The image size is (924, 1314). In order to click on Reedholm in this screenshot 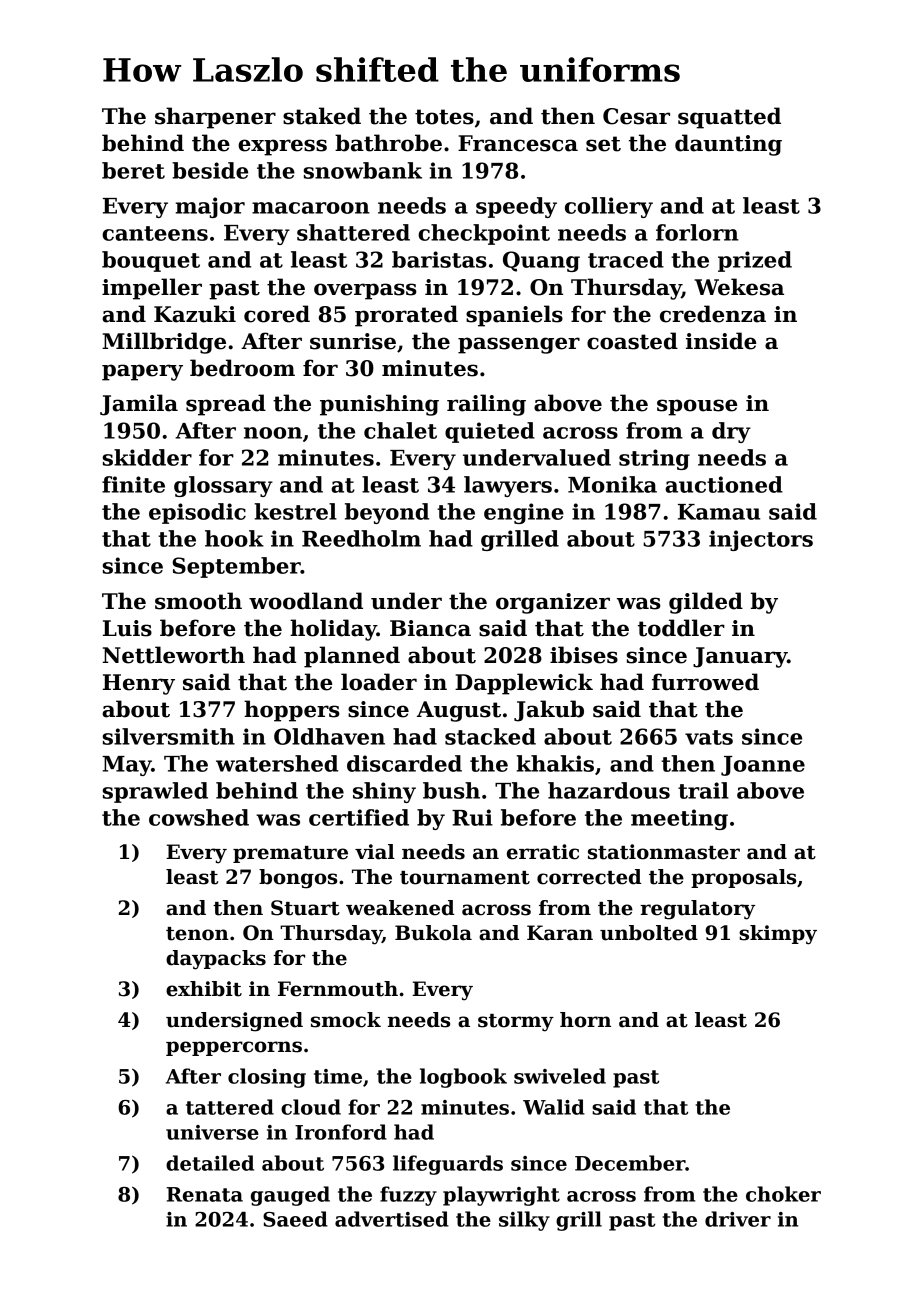, I will do `click(361, 538)`.
